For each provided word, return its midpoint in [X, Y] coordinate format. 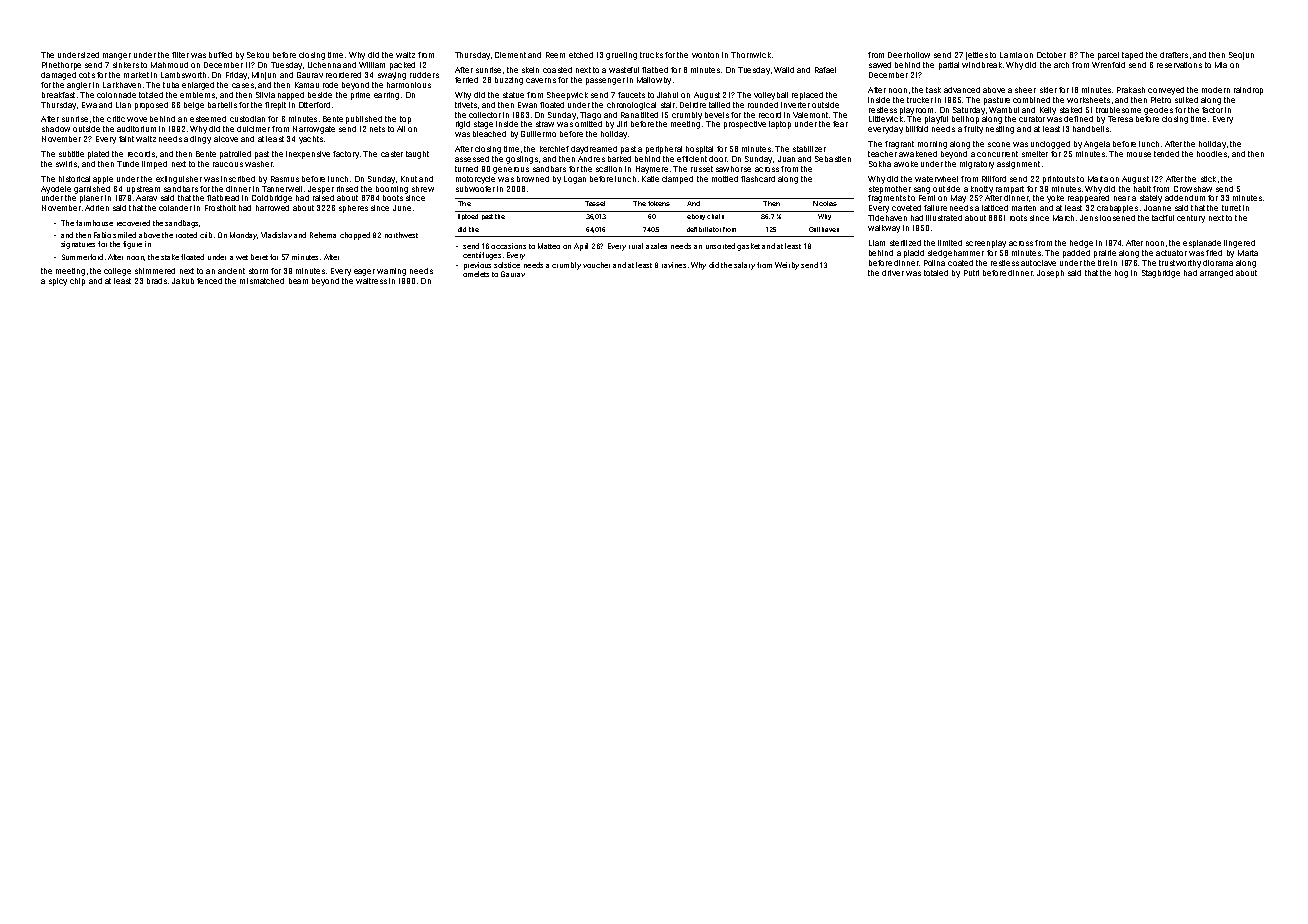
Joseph [1050, 274]
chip [77, 282]
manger [117, 56]
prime [360, 96]
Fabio [102, 235]
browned [533, 179]
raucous [228, 164]
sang [922, 190]
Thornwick [751, 55]
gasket [748, 247]
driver [893, 273]
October [1051, 55]
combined [1031, 100]
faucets [631, 95]
